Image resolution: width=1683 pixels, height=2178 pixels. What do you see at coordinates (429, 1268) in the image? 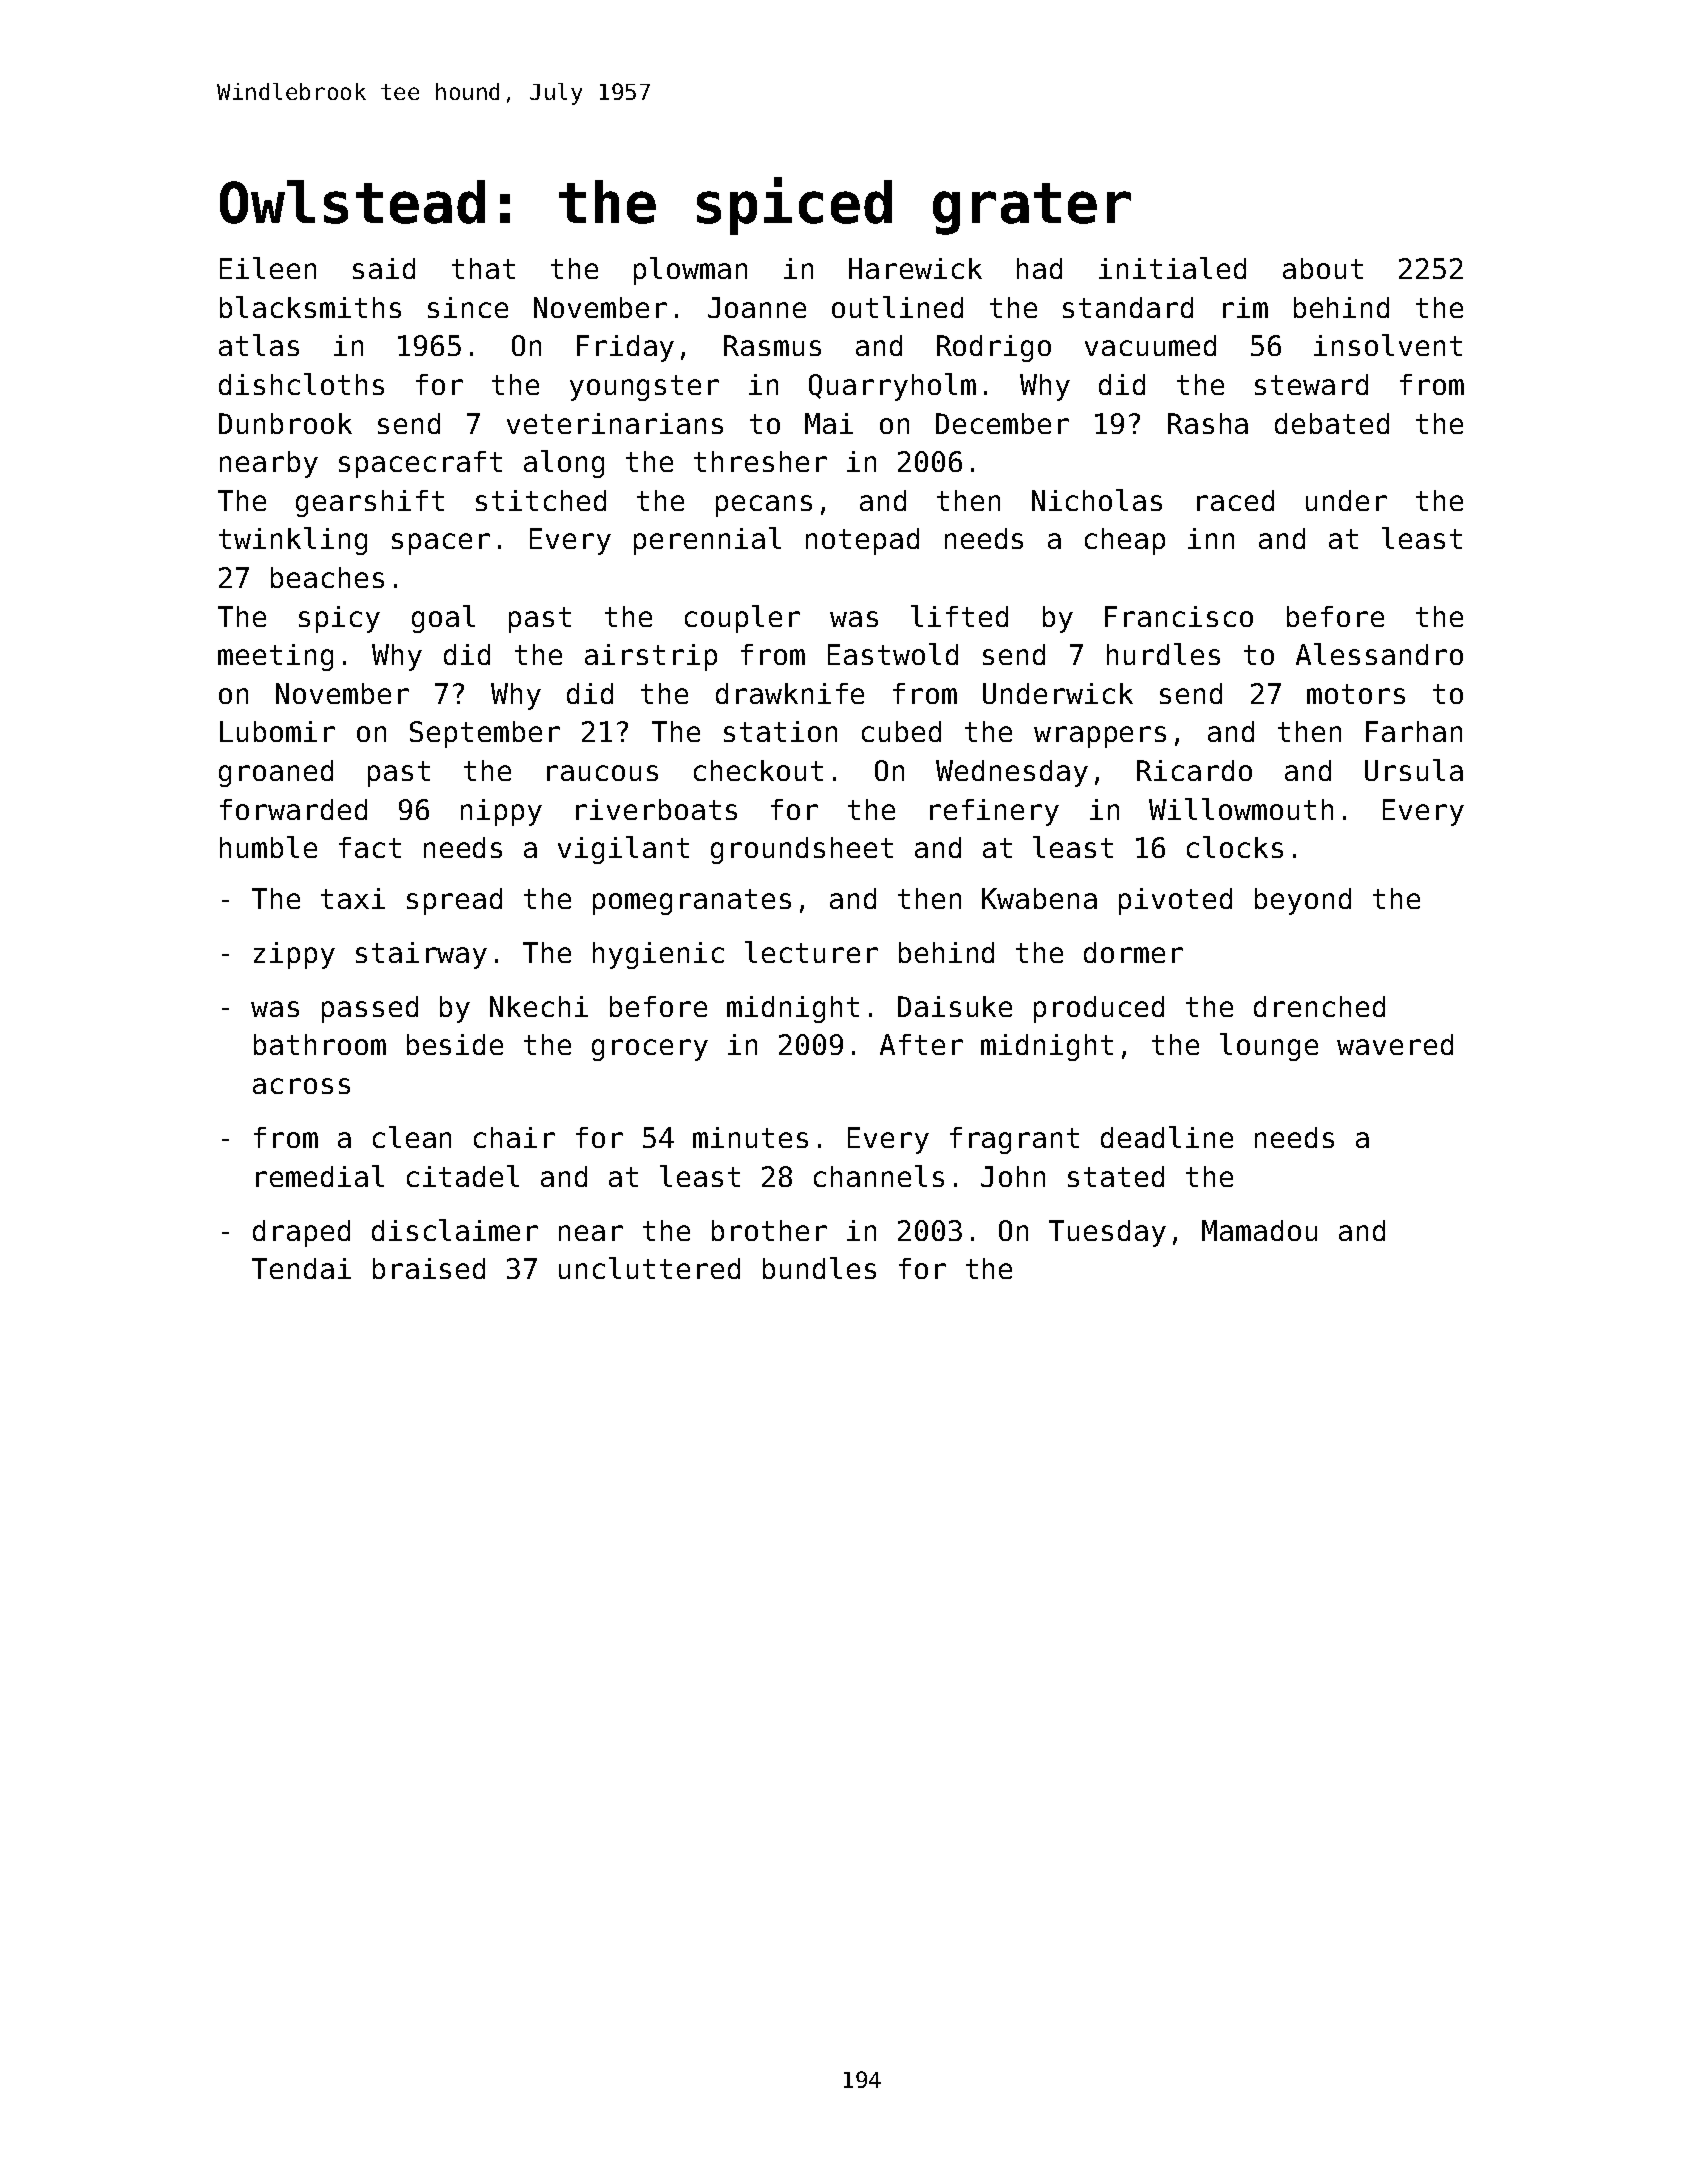
I see `braised` at bounding box center [429, 1268].
